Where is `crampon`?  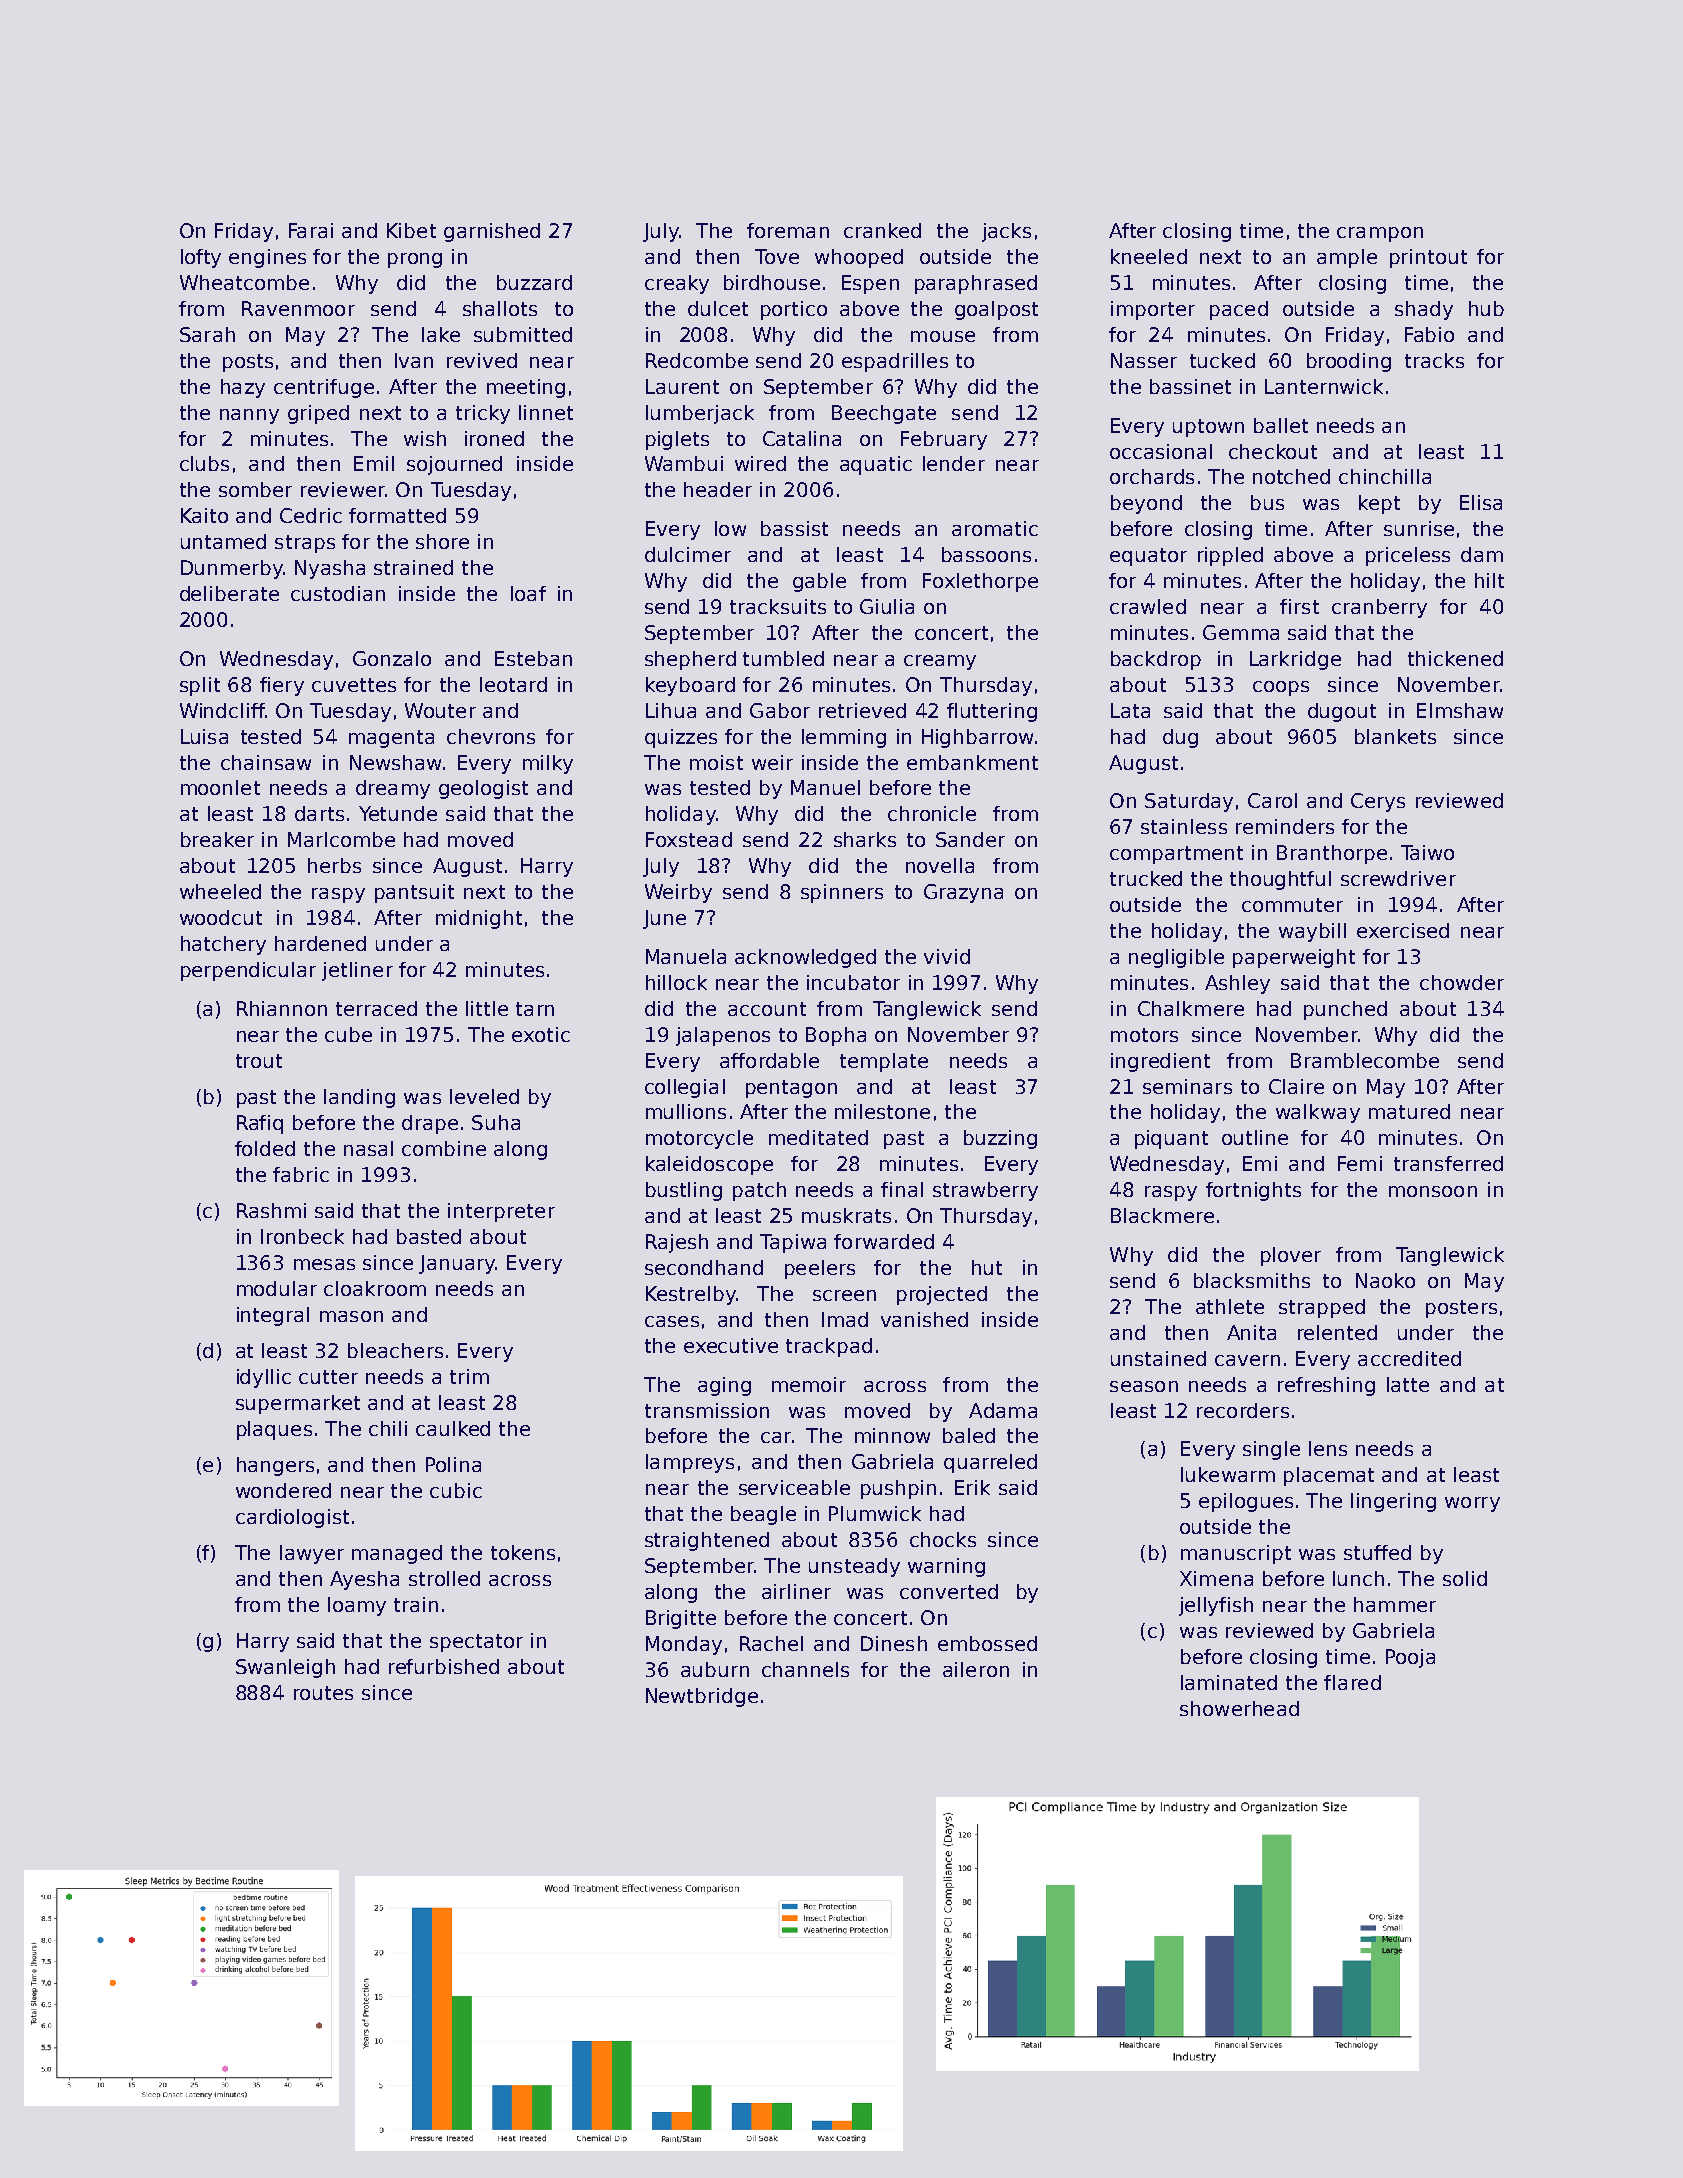 crampon is located at coordinates (1380, 234).
